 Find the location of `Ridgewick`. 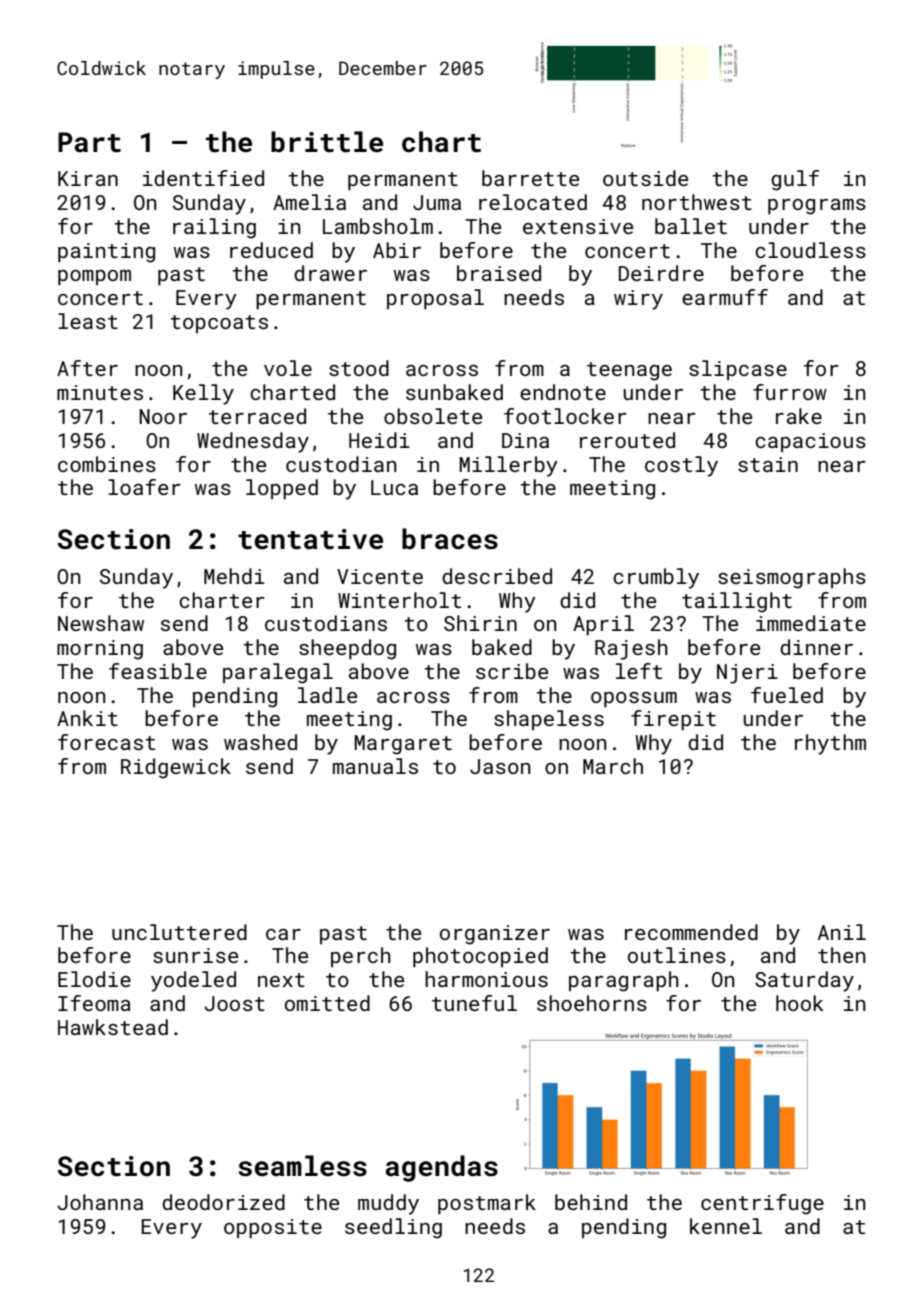

Ridgewick is located at coordinates (176, 768).
